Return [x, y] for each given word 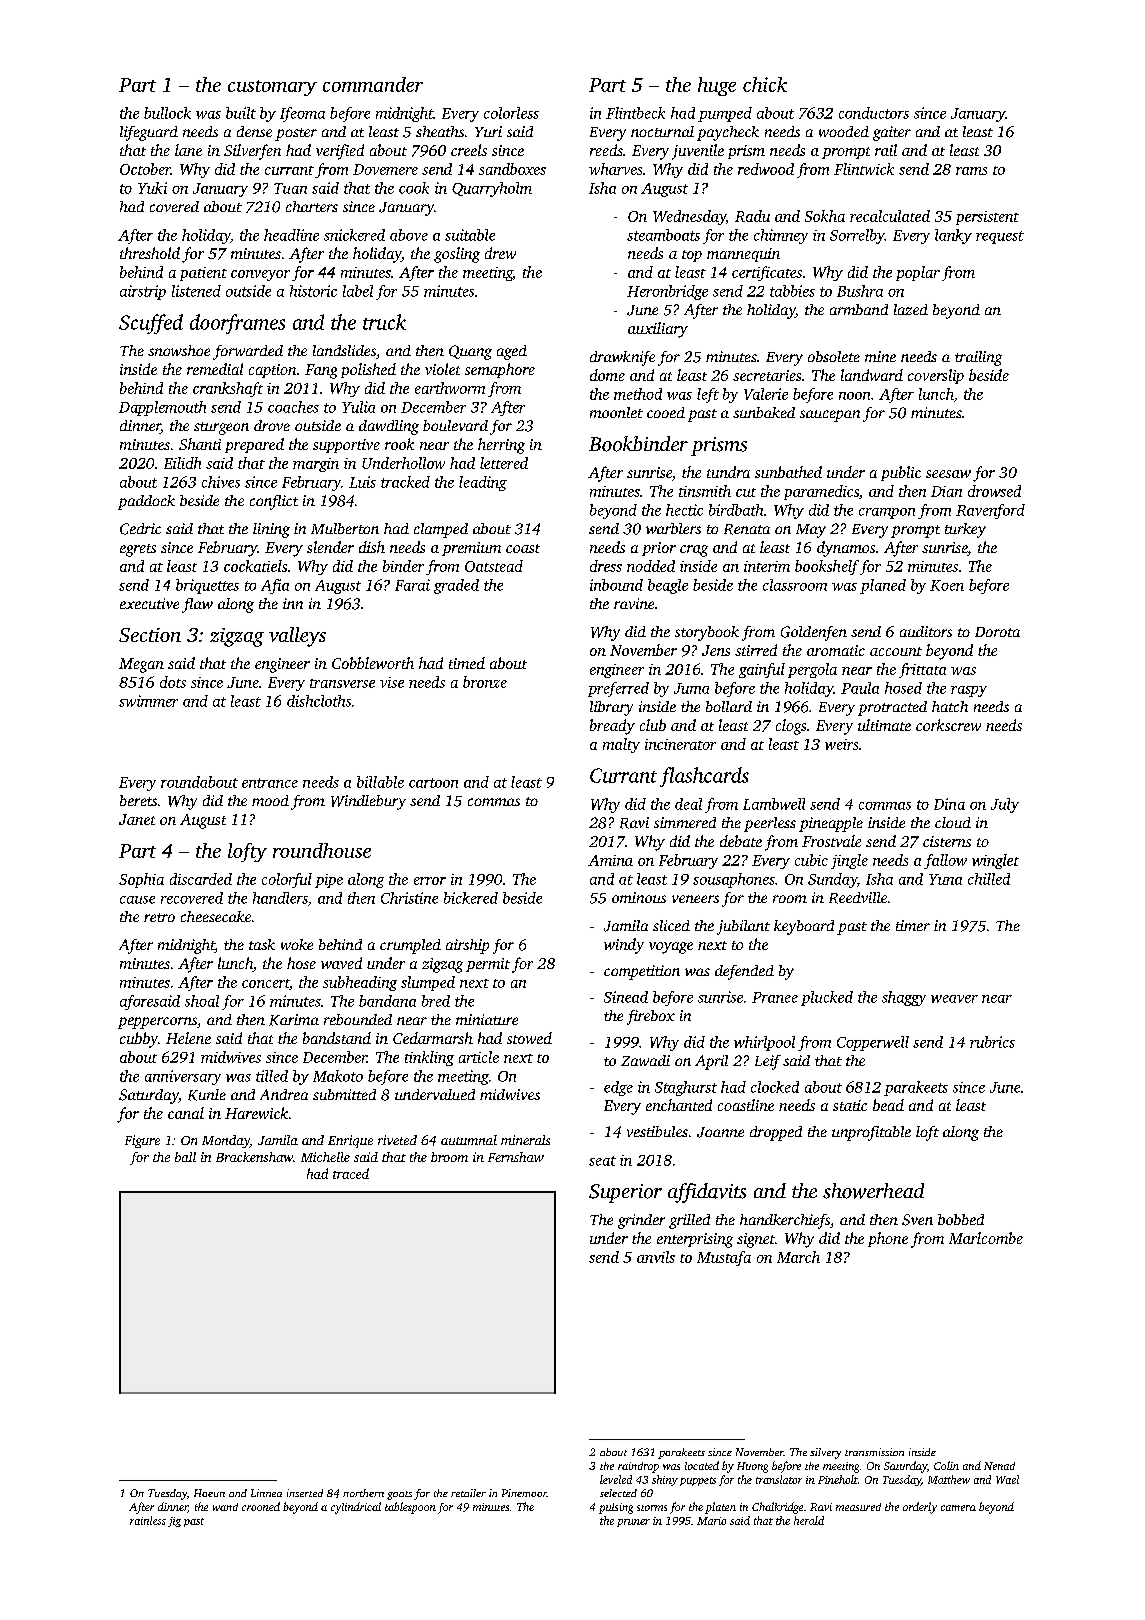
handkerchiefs [785, 1221]
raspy [969, 691]
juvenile [698, 152]
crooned [261, 1506]
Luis [362, 482]
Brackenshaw [254, 1157]
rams [971, 171]
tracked [405, 482]
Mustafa [724, 1258]
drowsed [994, 491]
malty [621, 745]
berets [138, 800]
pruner [633, 1523]
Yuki [152, 188]
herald [809, 1520]
